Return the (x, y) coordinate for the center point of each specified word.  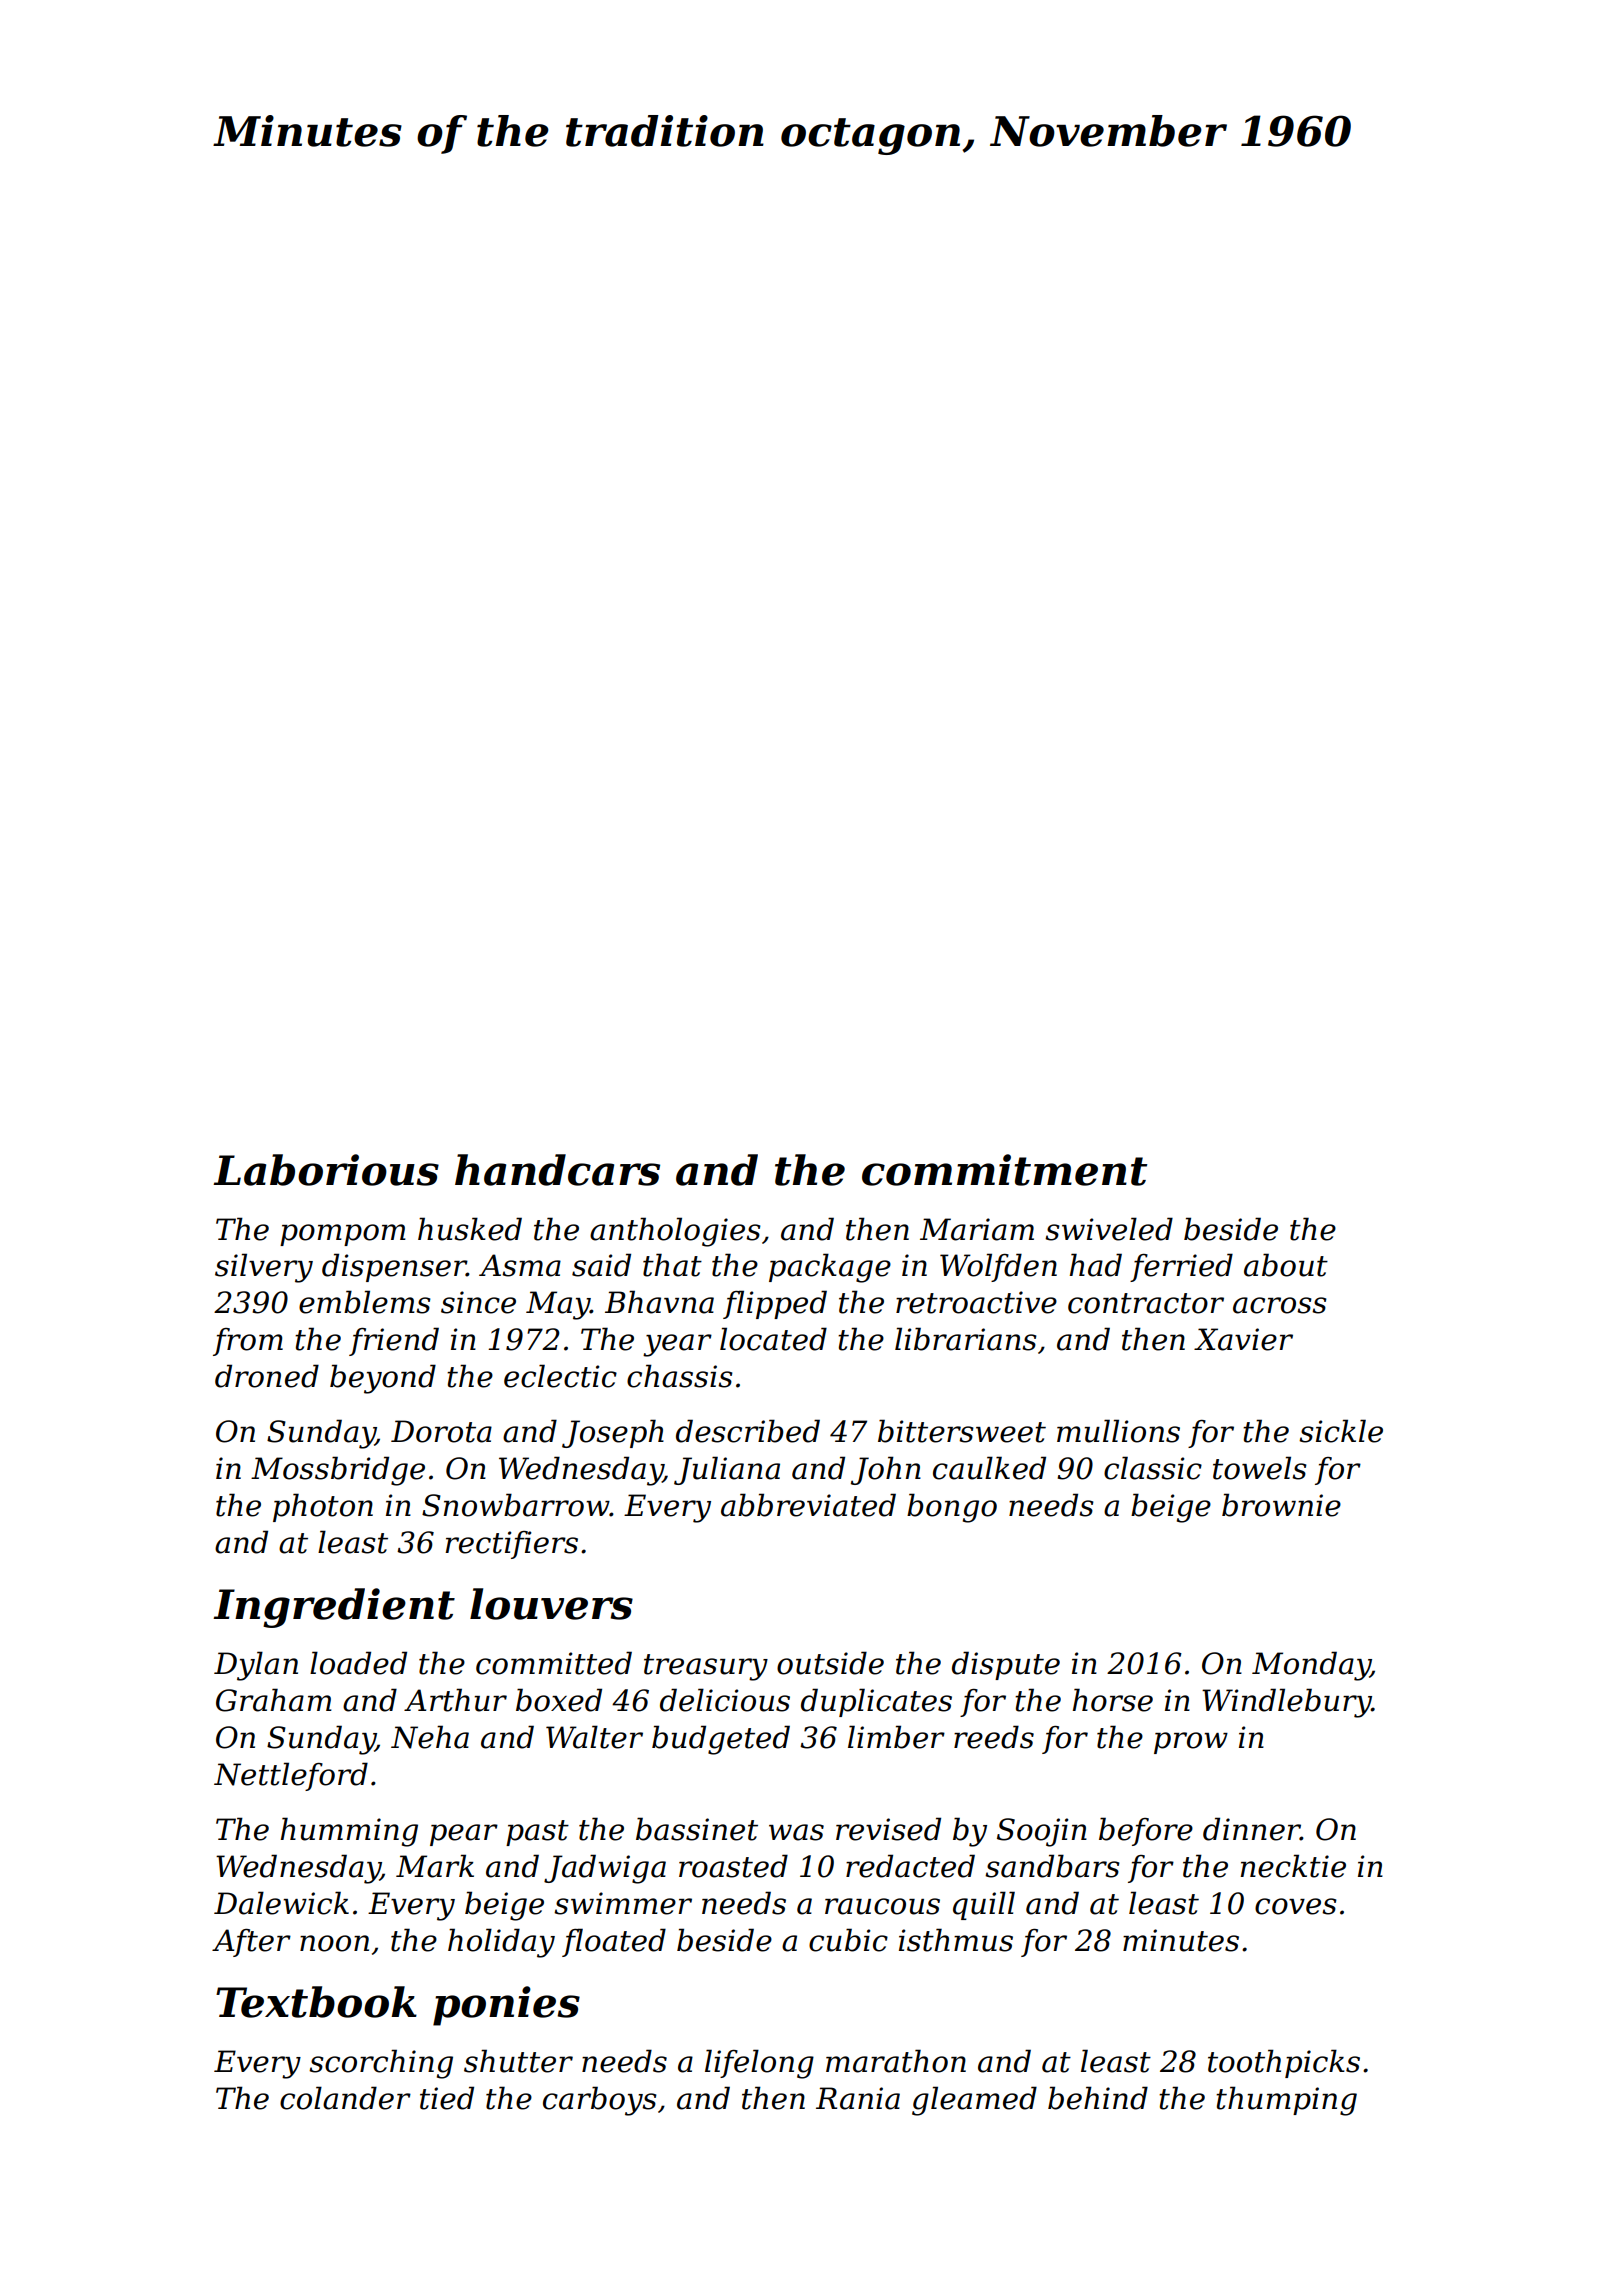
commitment (1004, 1170)
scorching (381, 2064)
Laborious (326, 1170)
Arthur (455, 1700)
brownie (1281, 1505)
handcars (557, 1170)
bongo (952, 1508)
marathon (896, 2061)
